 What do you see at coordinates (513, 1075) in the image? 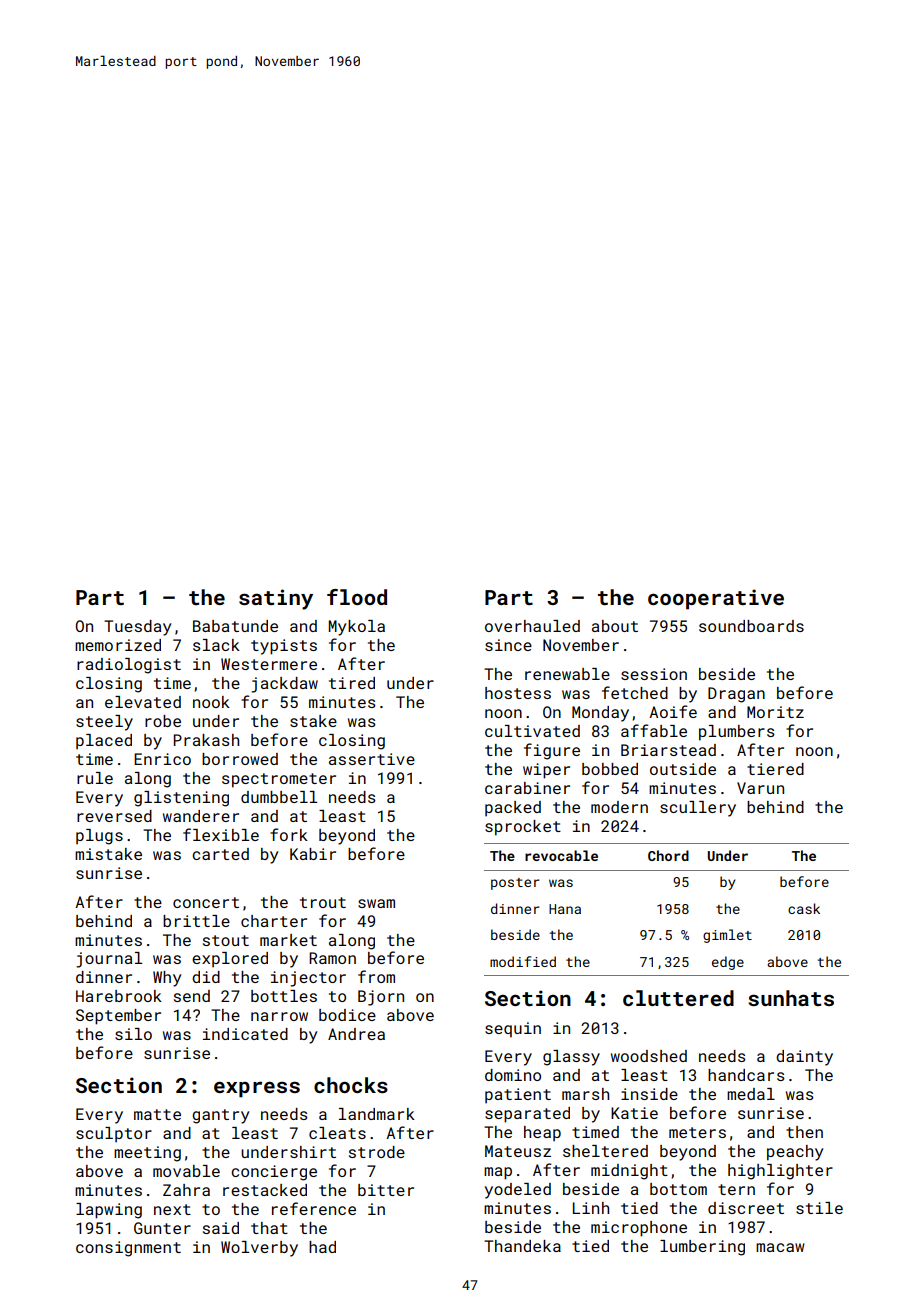
I see `domino` at bounding box center [513, 1075].
